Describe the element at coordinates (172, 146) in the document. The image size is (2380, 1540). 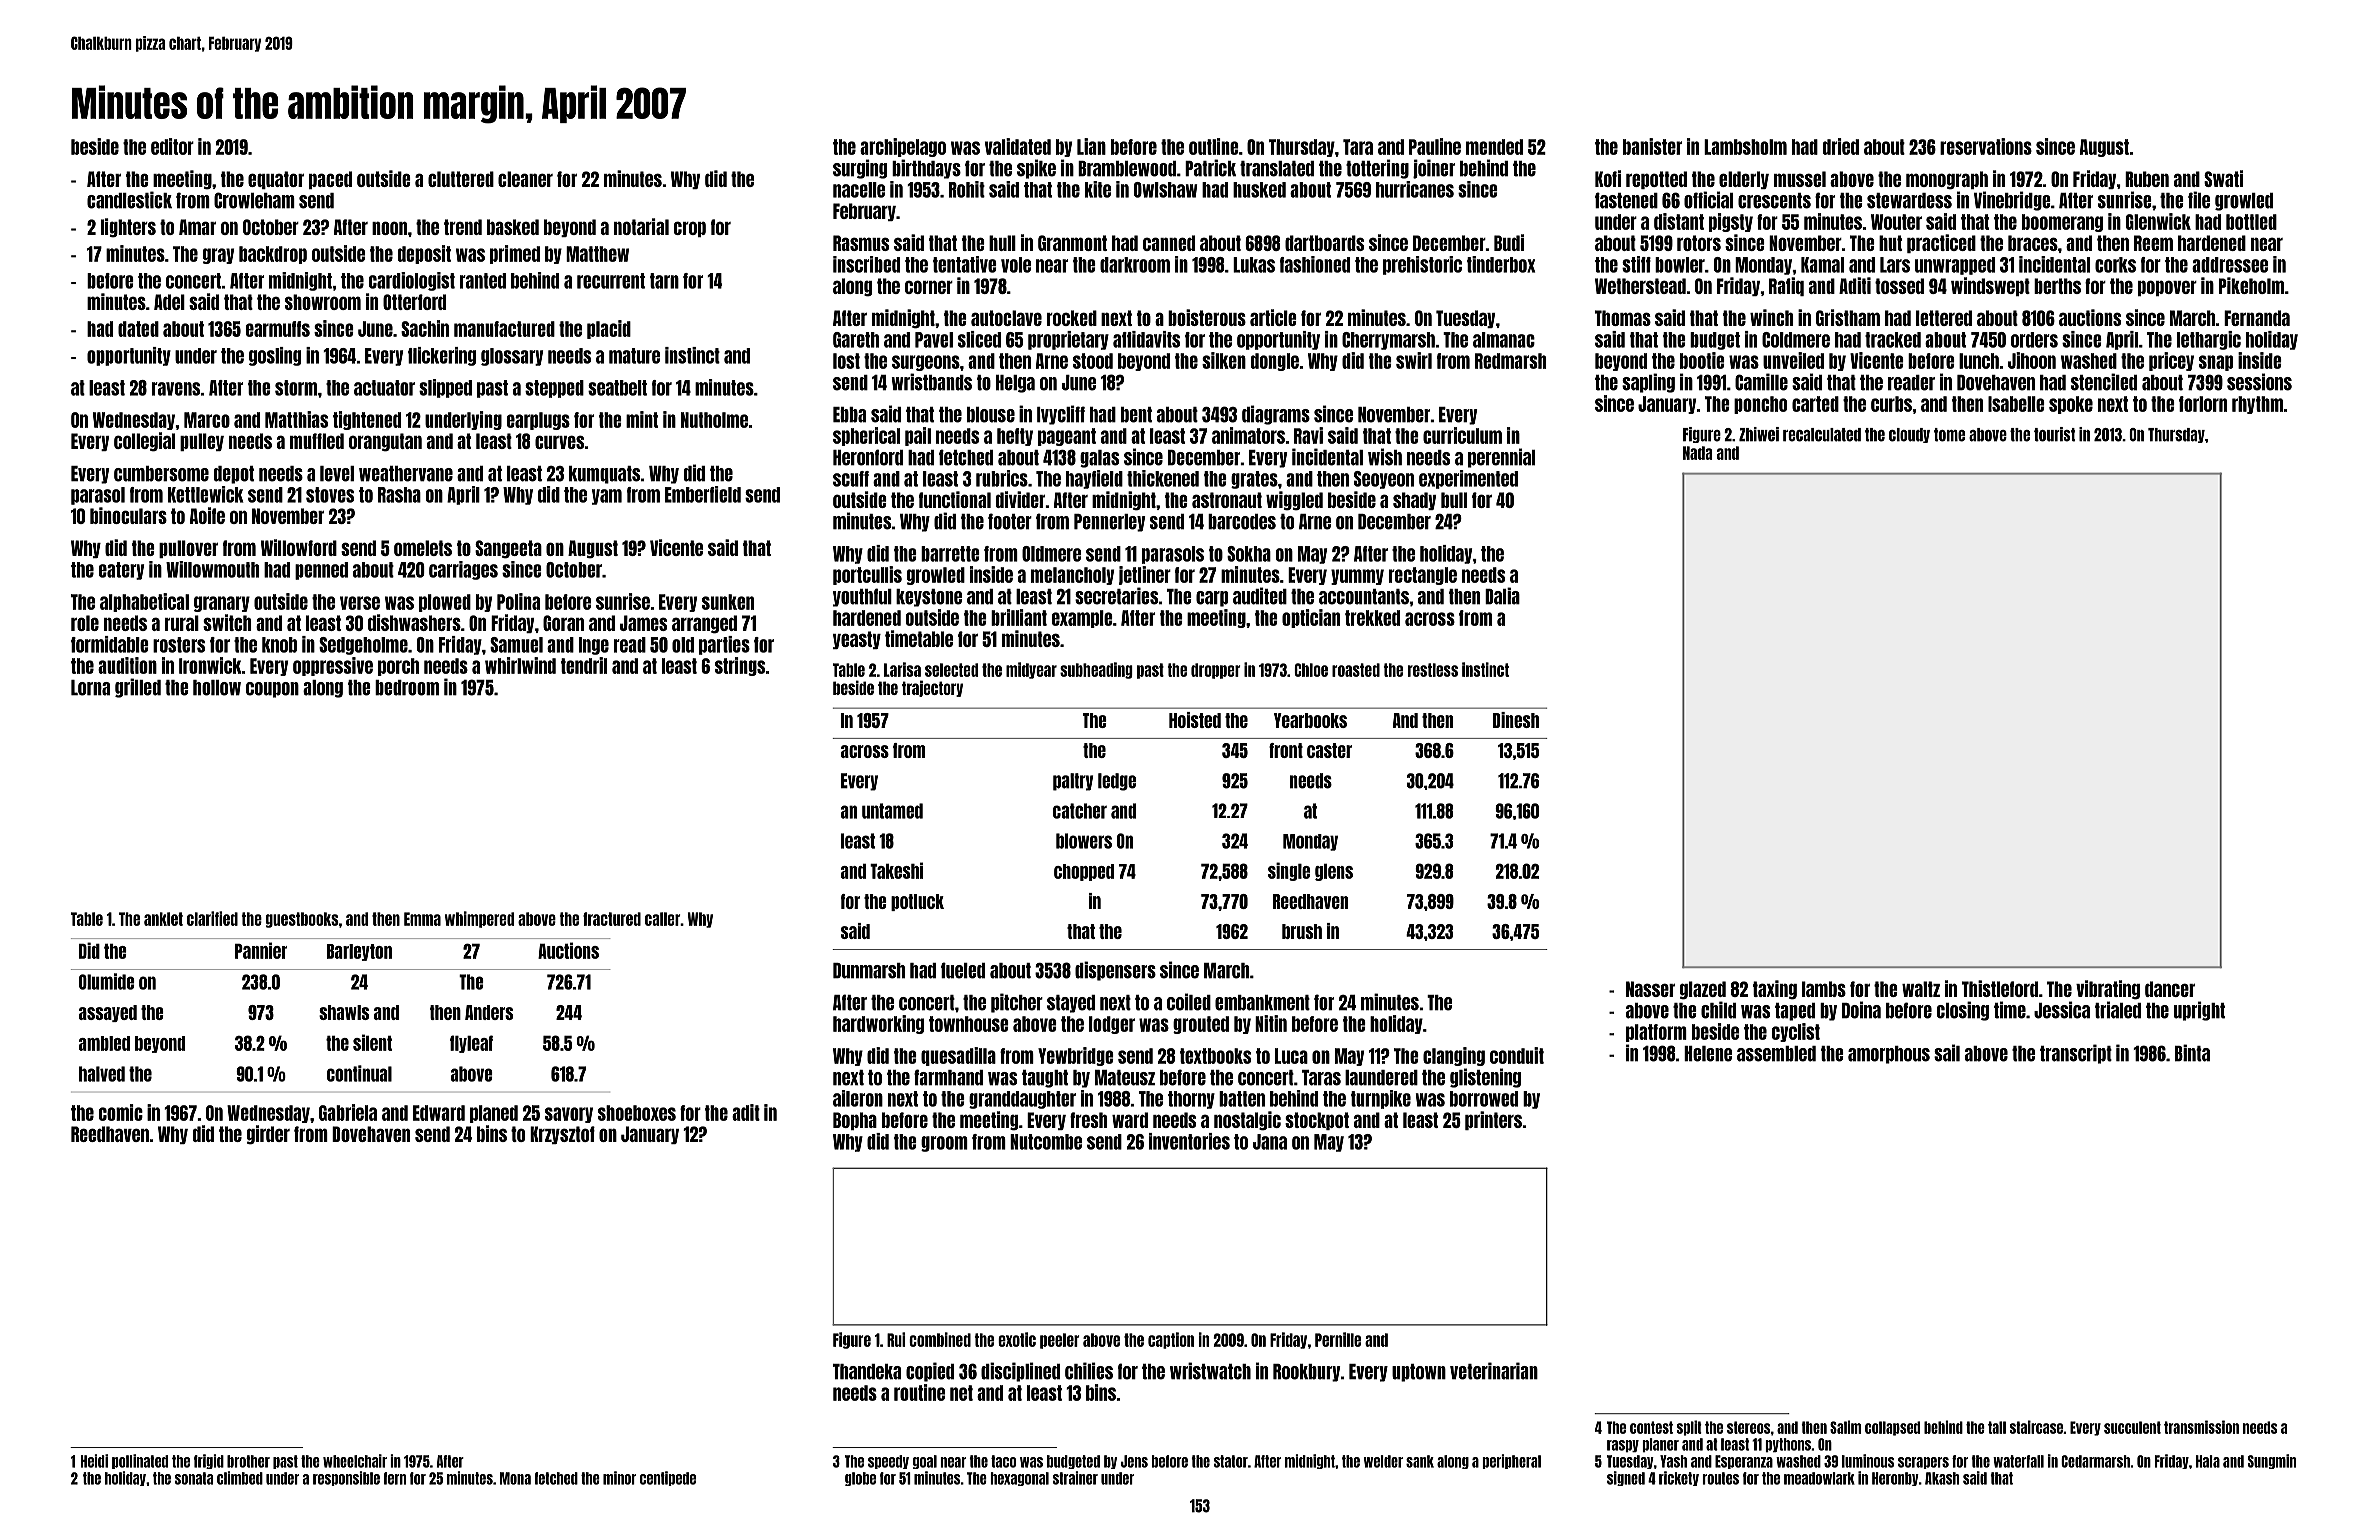
I see `editor` at that location.
